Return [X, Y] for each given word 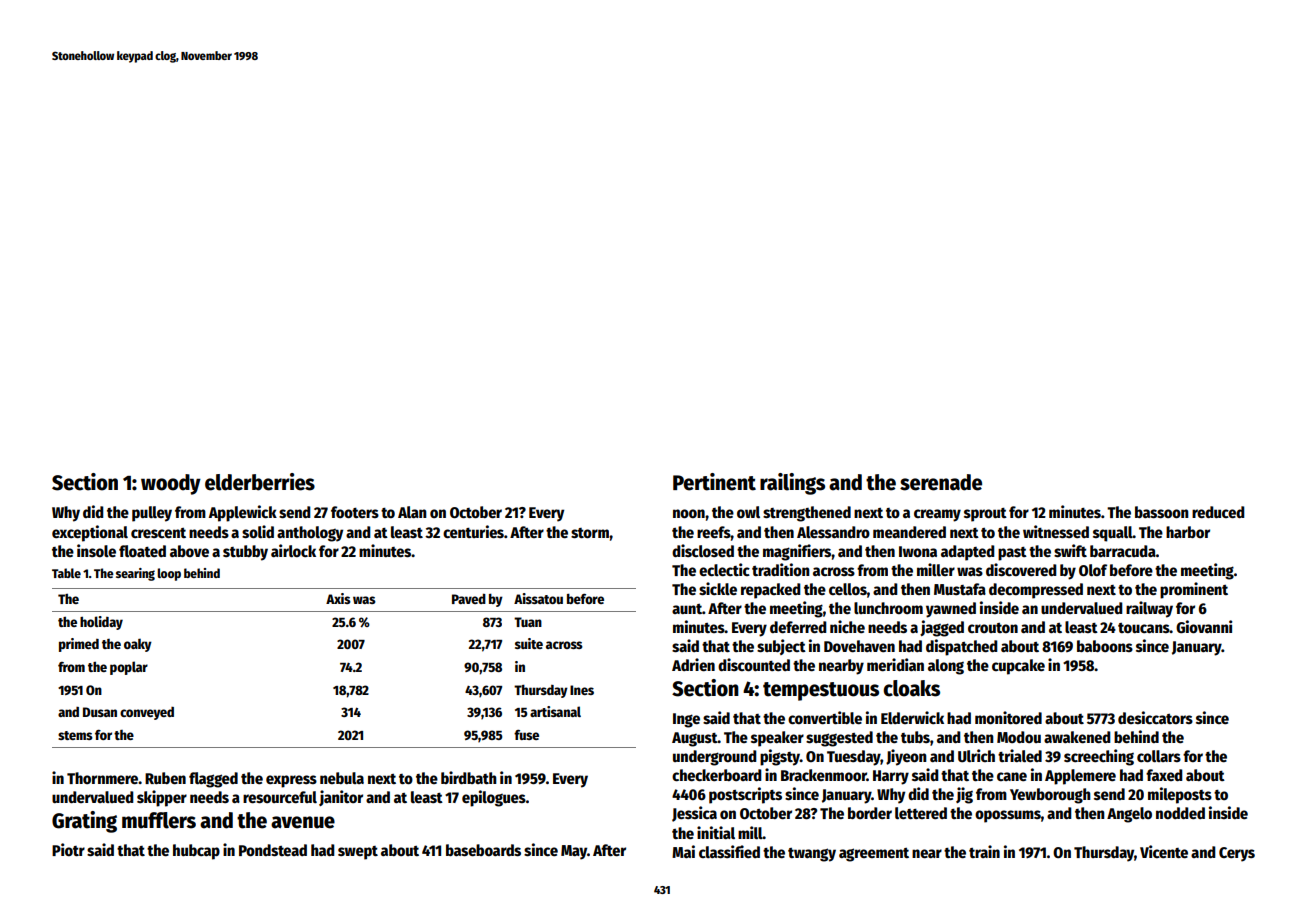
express [291, 781]
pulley [152, 514]
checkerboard [717, 775]
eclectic [724, 570]
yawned [951, 610]
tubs [915, 737]
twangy [812, 855]
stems [75, 735]
